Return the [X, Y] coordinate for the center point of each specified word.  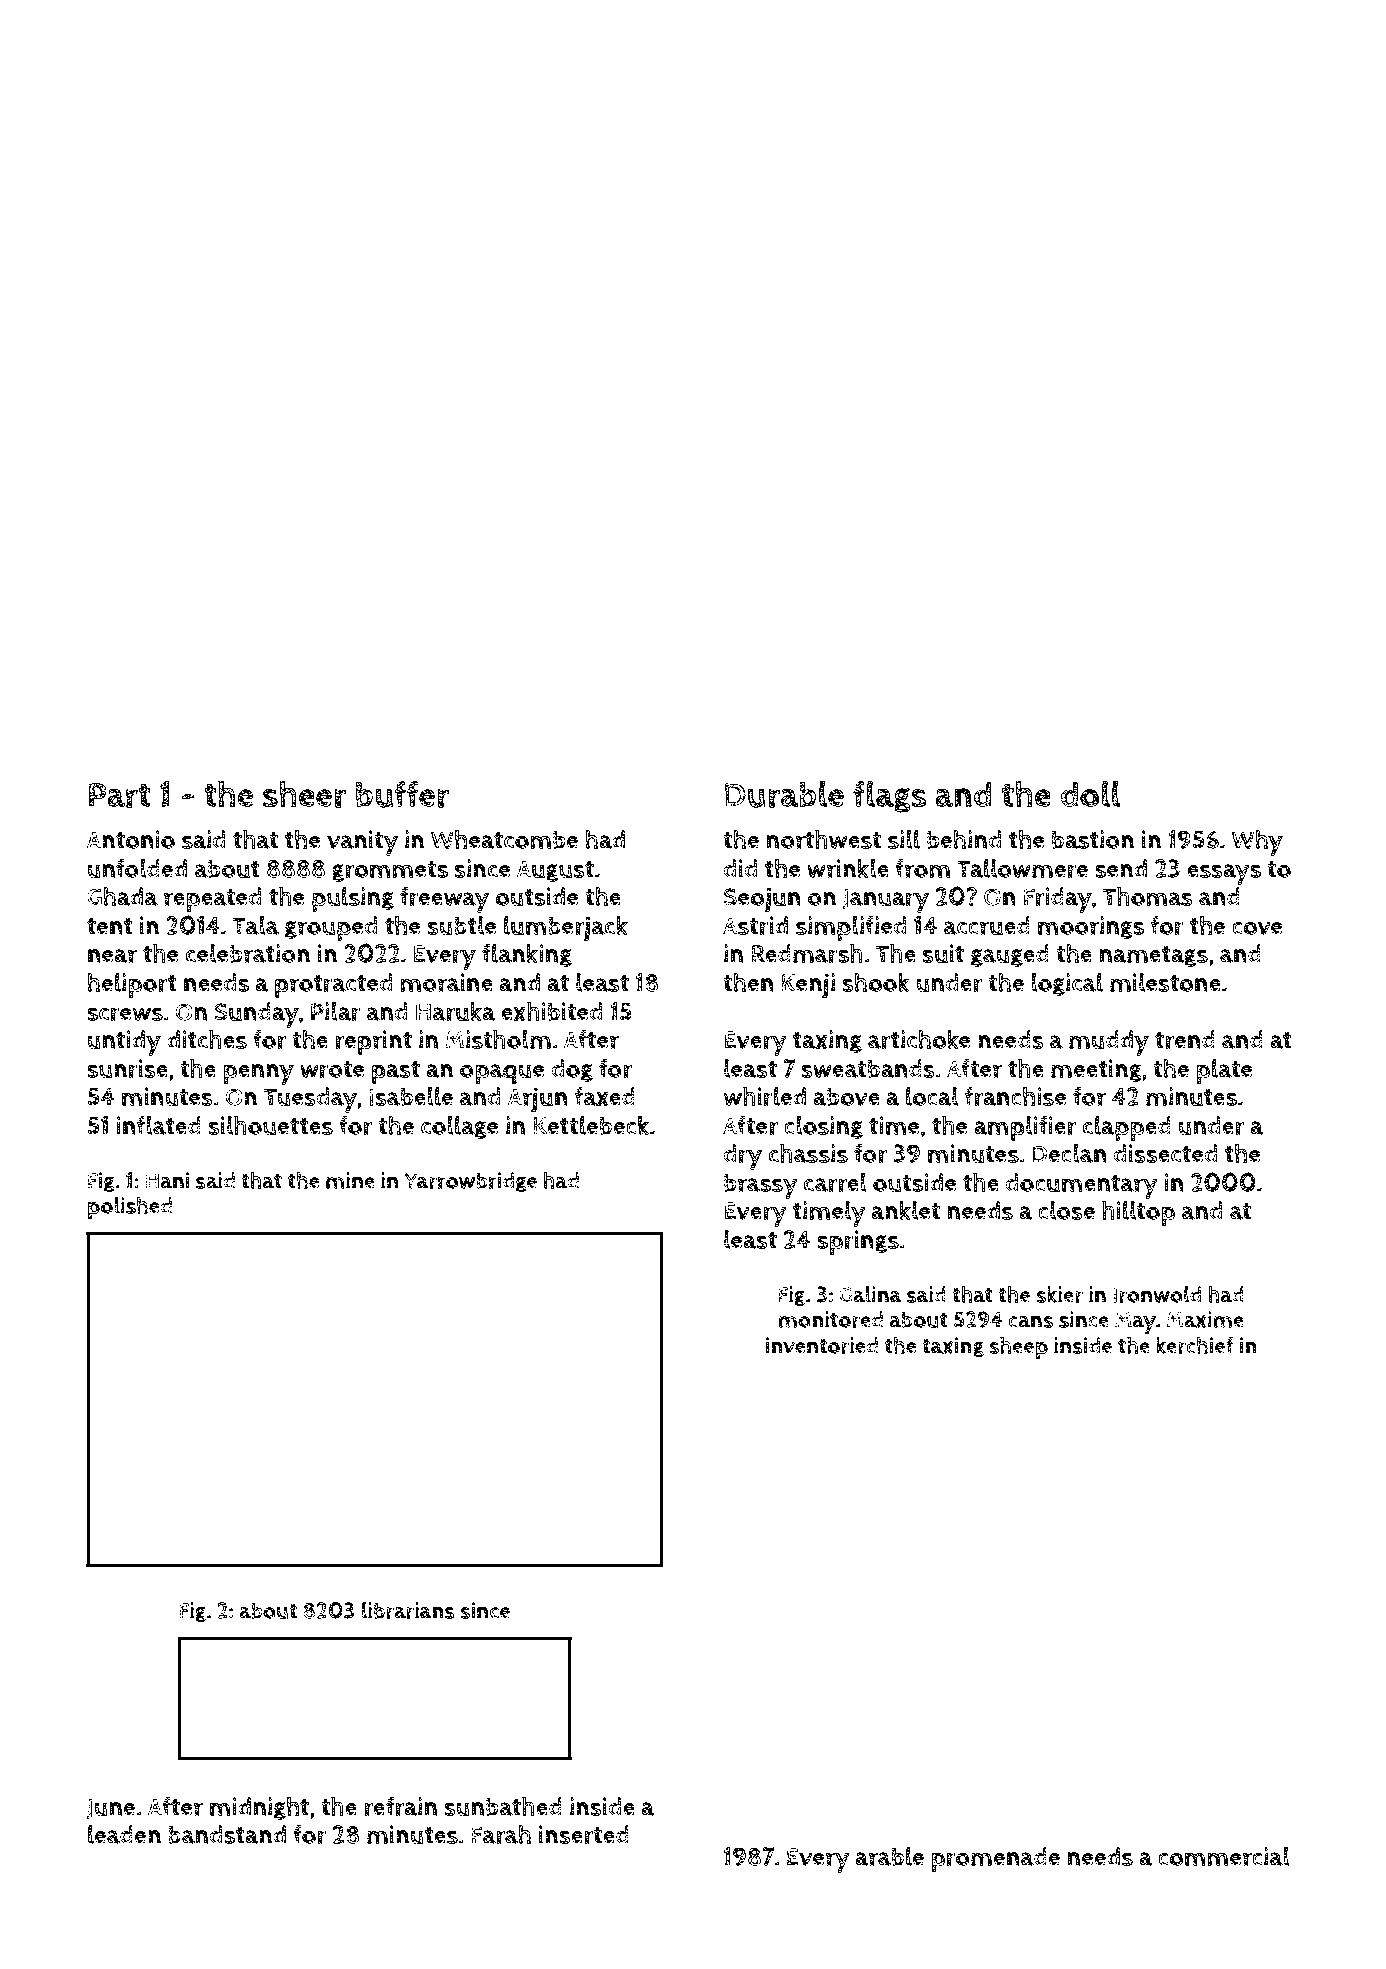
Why [1257, 842]
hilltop [1138, 1213]
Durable [784, 794]
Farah [501, 1834]
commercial [1224, 1856]
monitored [831, 1319]
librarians [408, 1610]
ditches [207, 1039]
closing [823, 1127]
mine [350, 1180]
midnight [259, 1808]
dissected [1165, 1153]
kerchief [1195, 1345]
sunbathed [503, 1806]
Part [120, 795]
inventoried [822, 1345]
